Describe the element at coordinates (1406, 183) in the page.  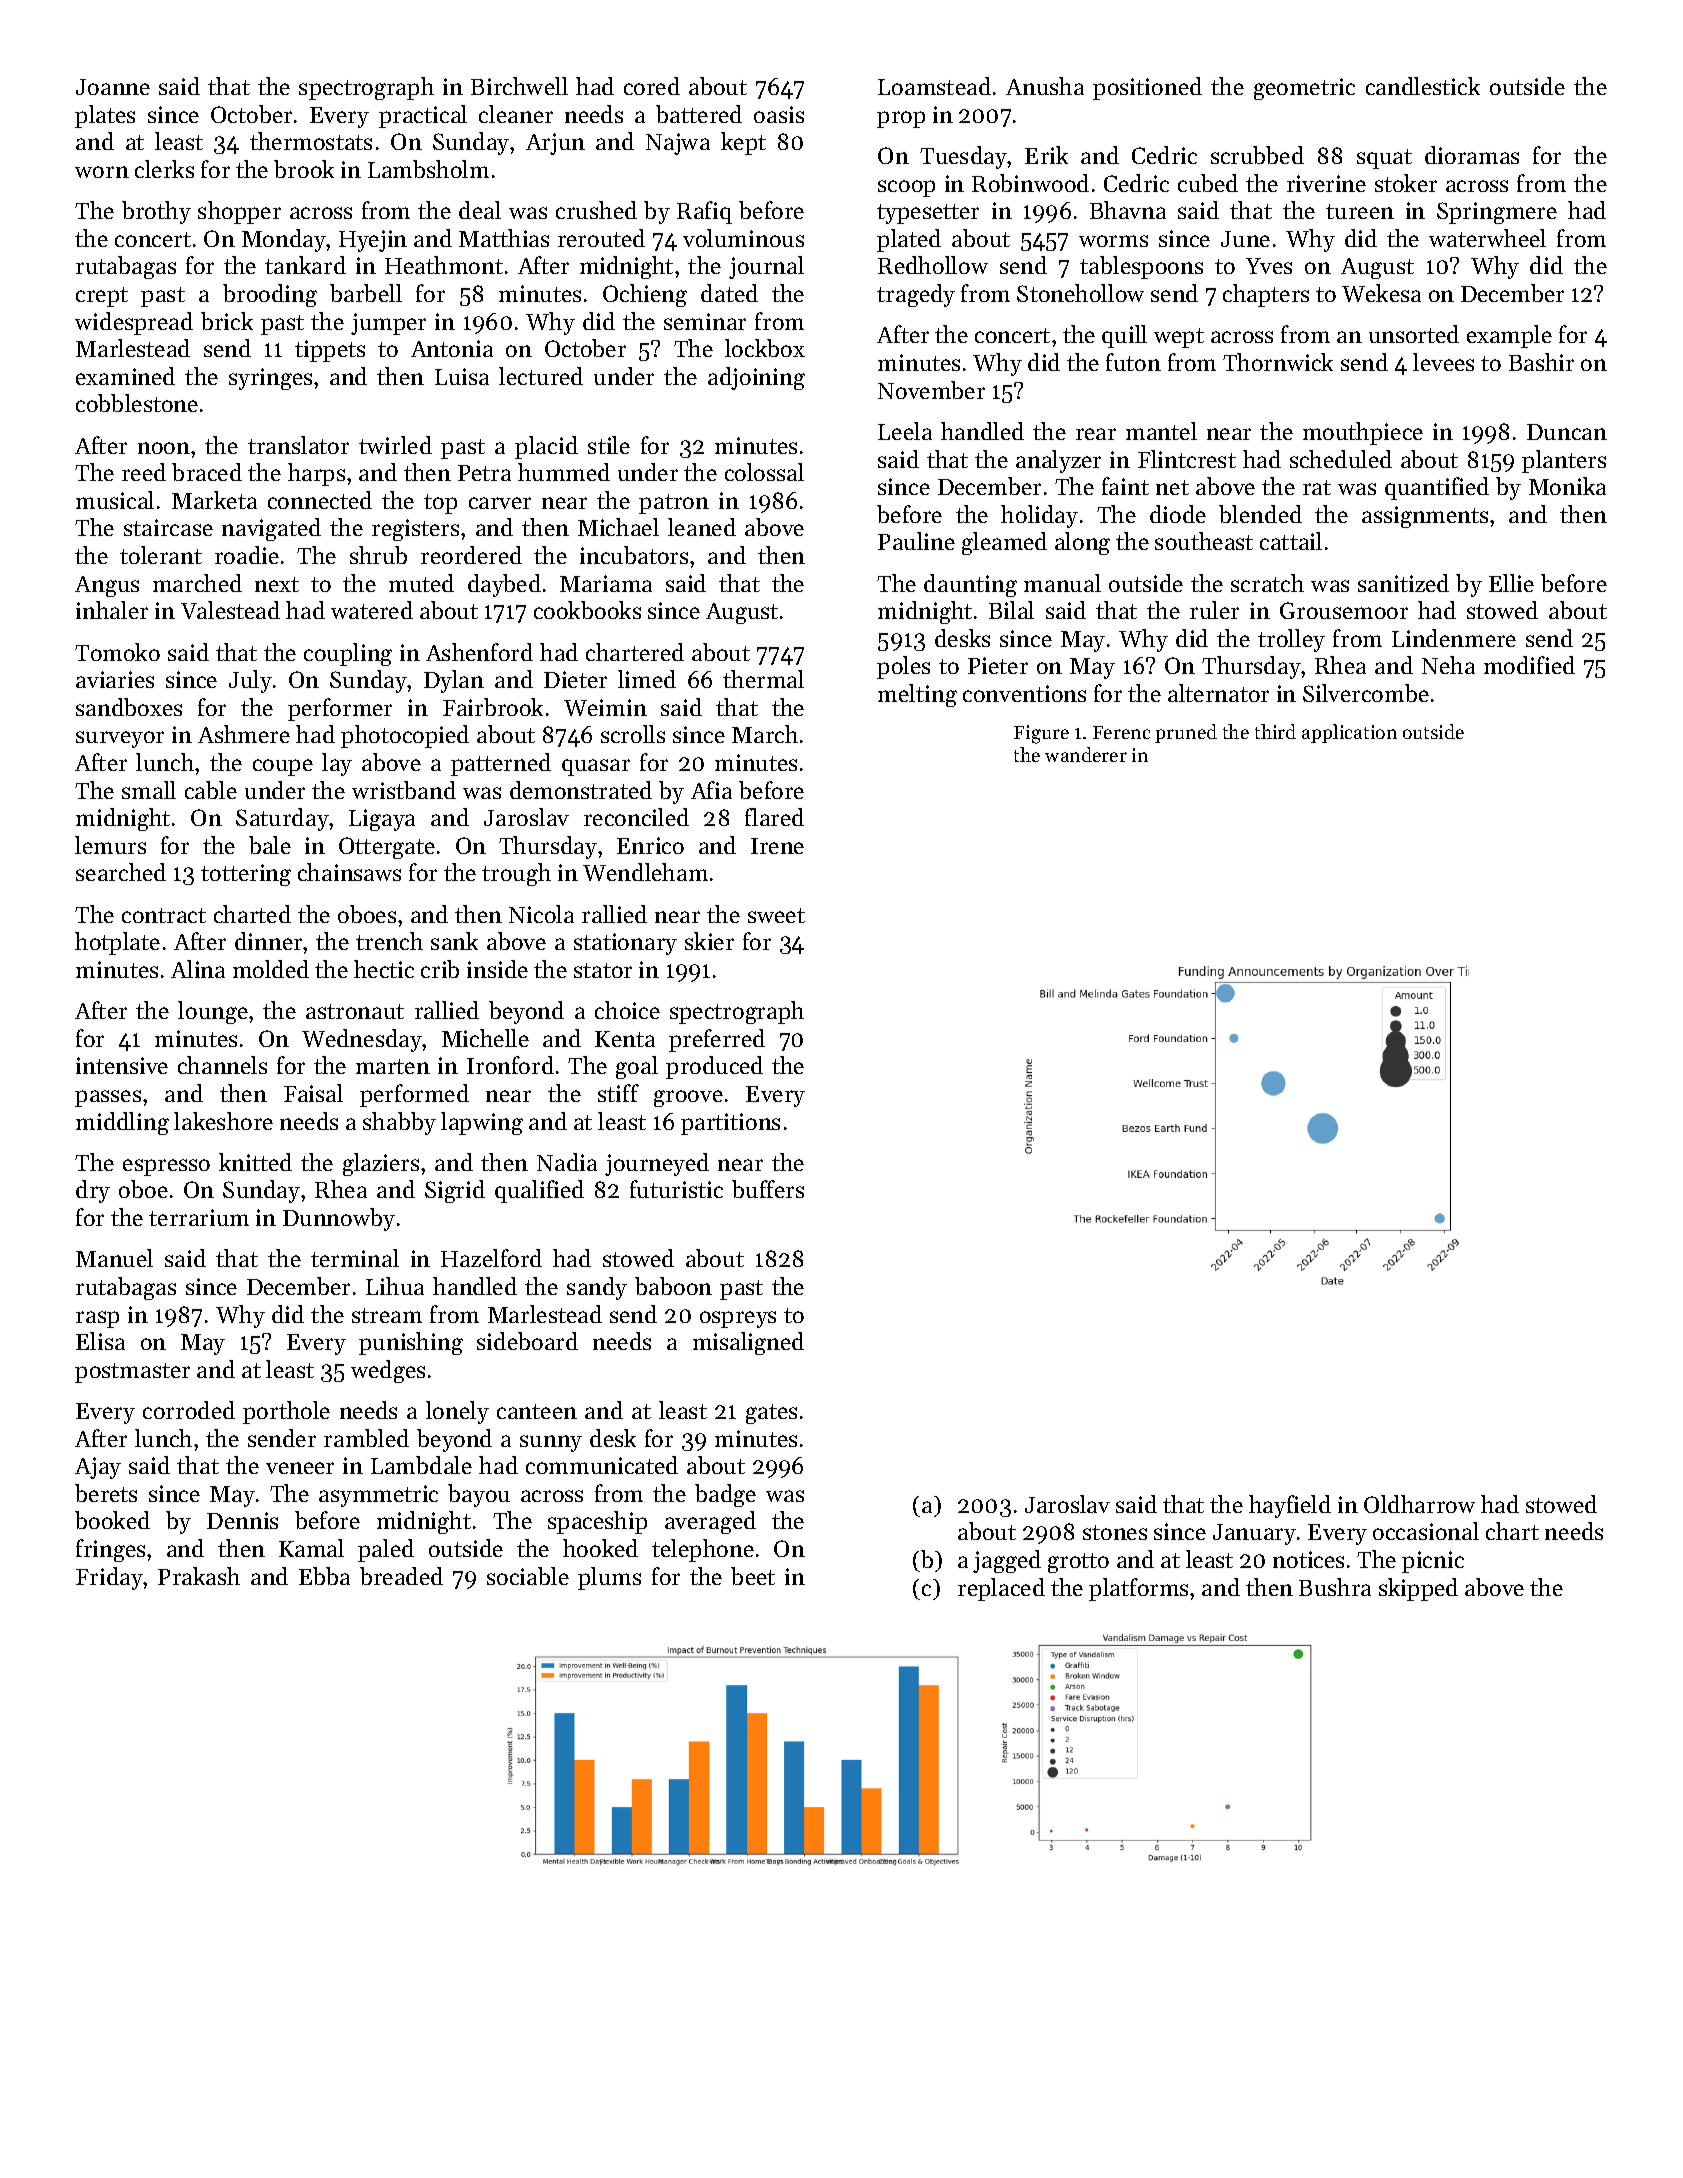
I see `stoker` at that location.
